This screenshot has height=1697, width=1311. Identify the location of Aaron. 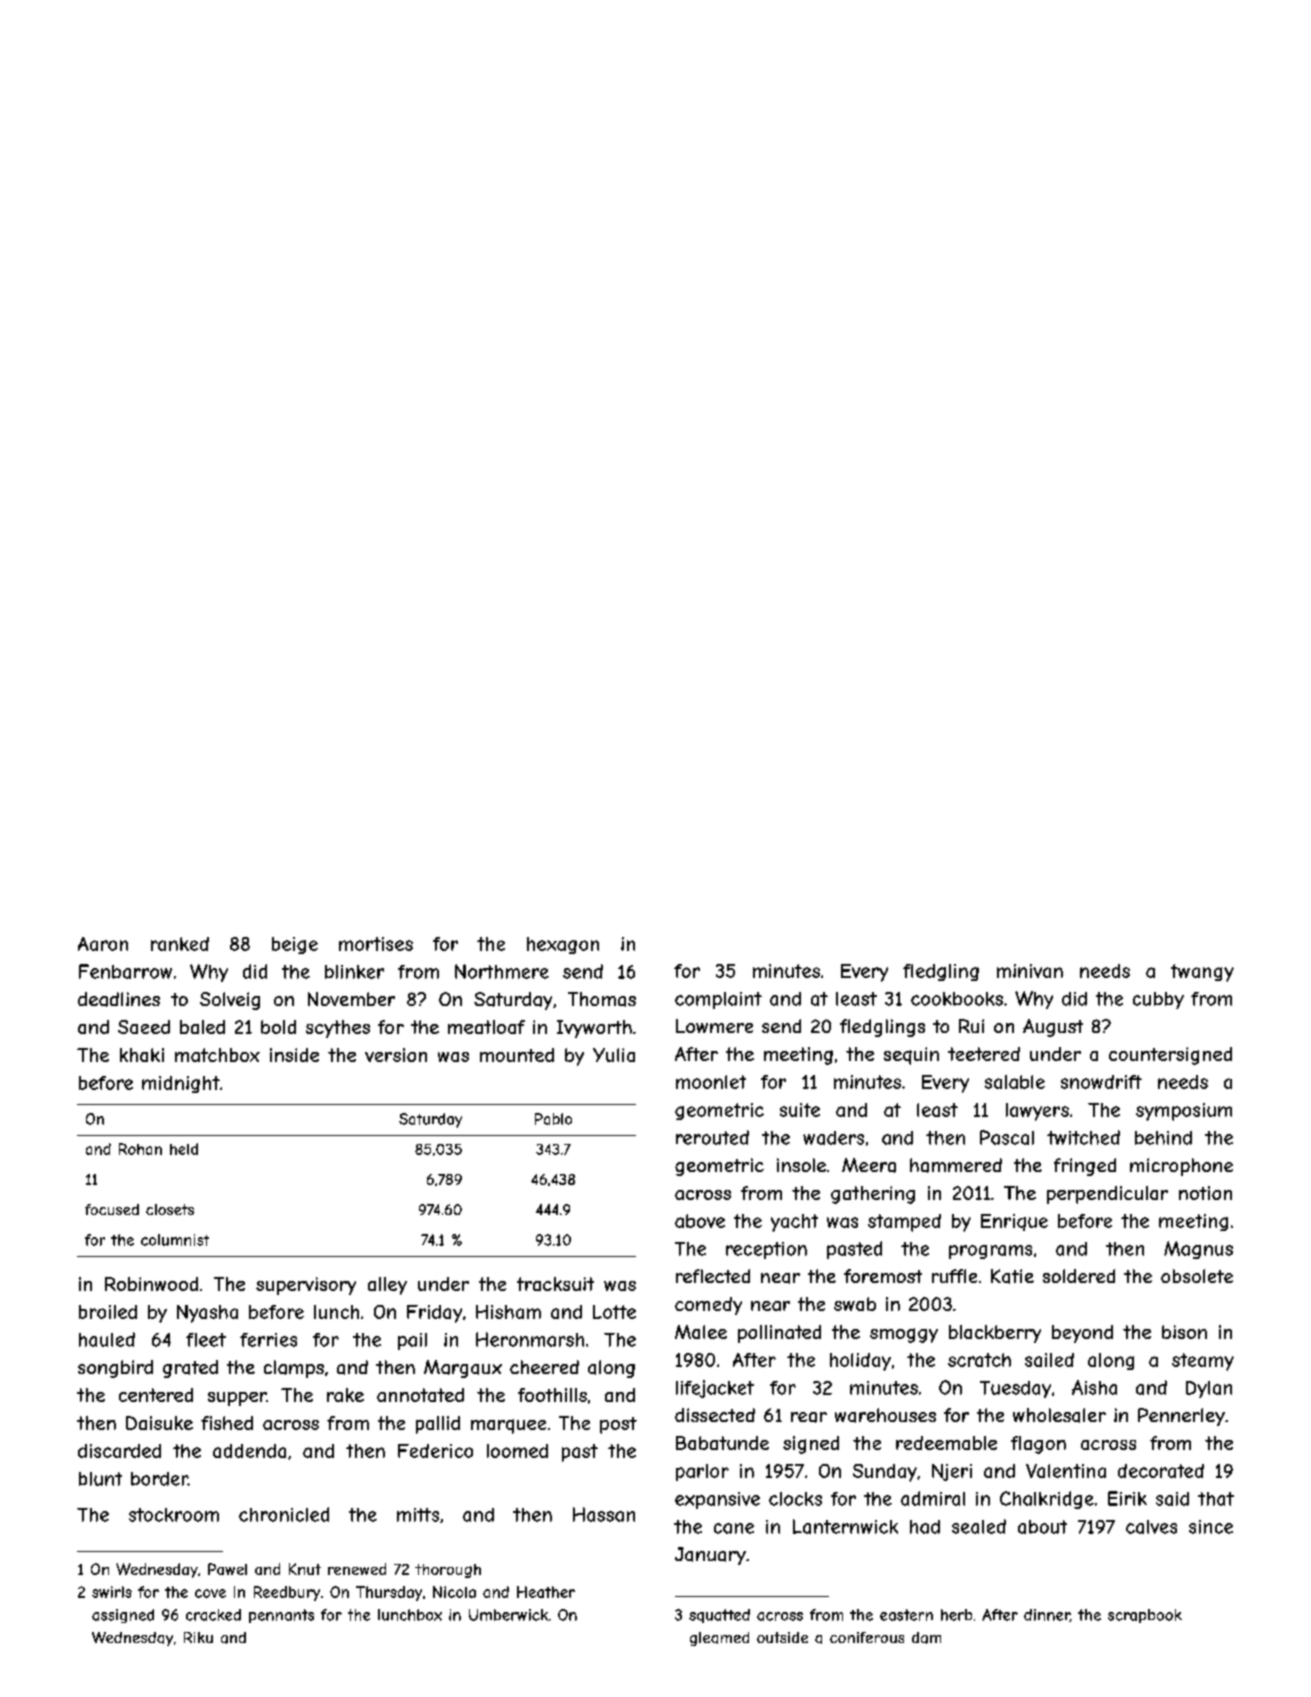
(103, 944).
